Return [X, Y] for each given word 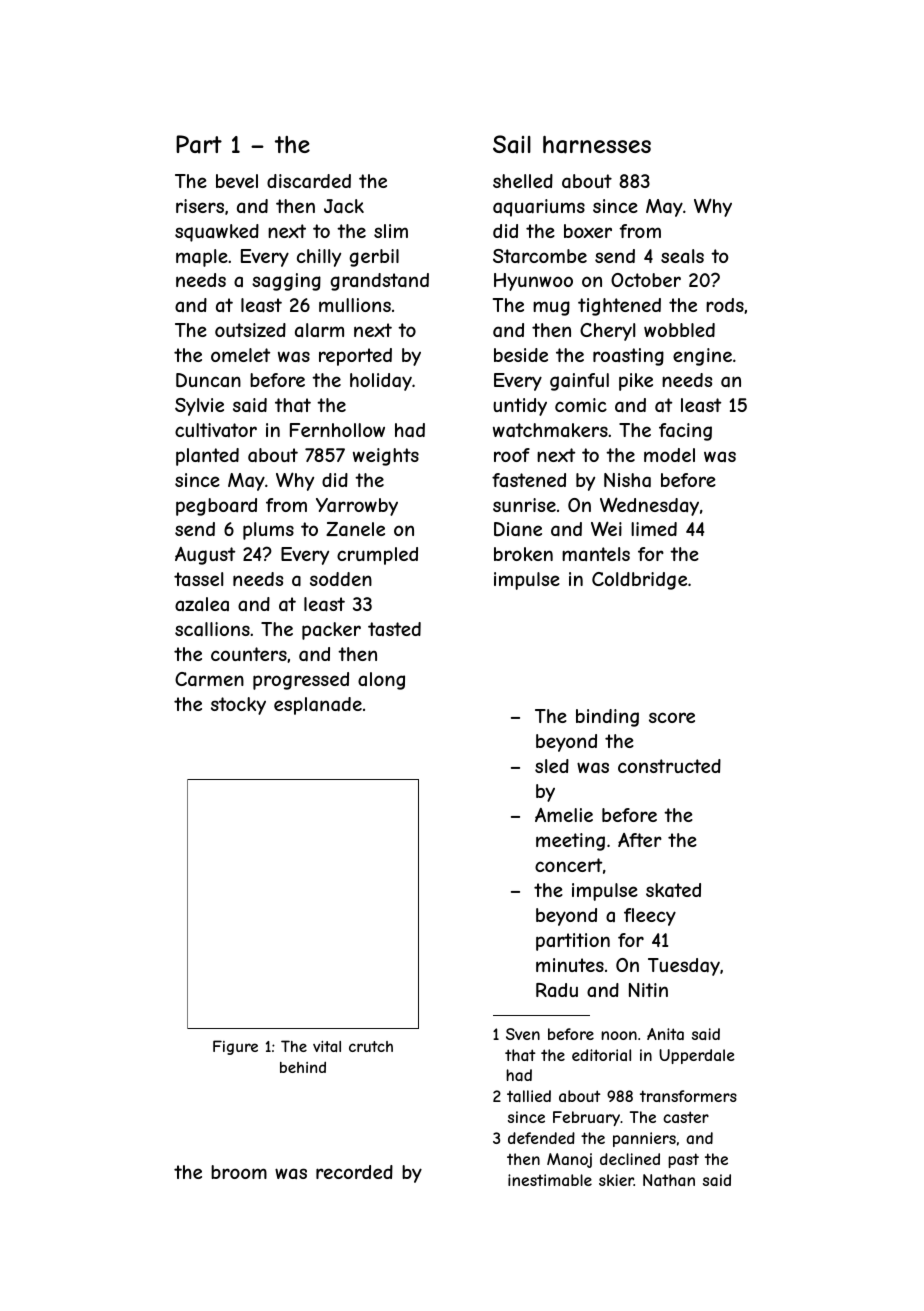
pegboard [216, 507]
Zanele [355, 529]
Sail [512, 144]
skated [673, 890]
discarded [309, 181]
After [640, 840]
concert [568, 865]
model [669, 455]
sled [552, 766]
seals [682, 256]
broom [239, 1172]
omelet [240, 355]
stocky [238, 706]
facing [685, 432]
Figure [235, 1047]
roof [512, 455]
